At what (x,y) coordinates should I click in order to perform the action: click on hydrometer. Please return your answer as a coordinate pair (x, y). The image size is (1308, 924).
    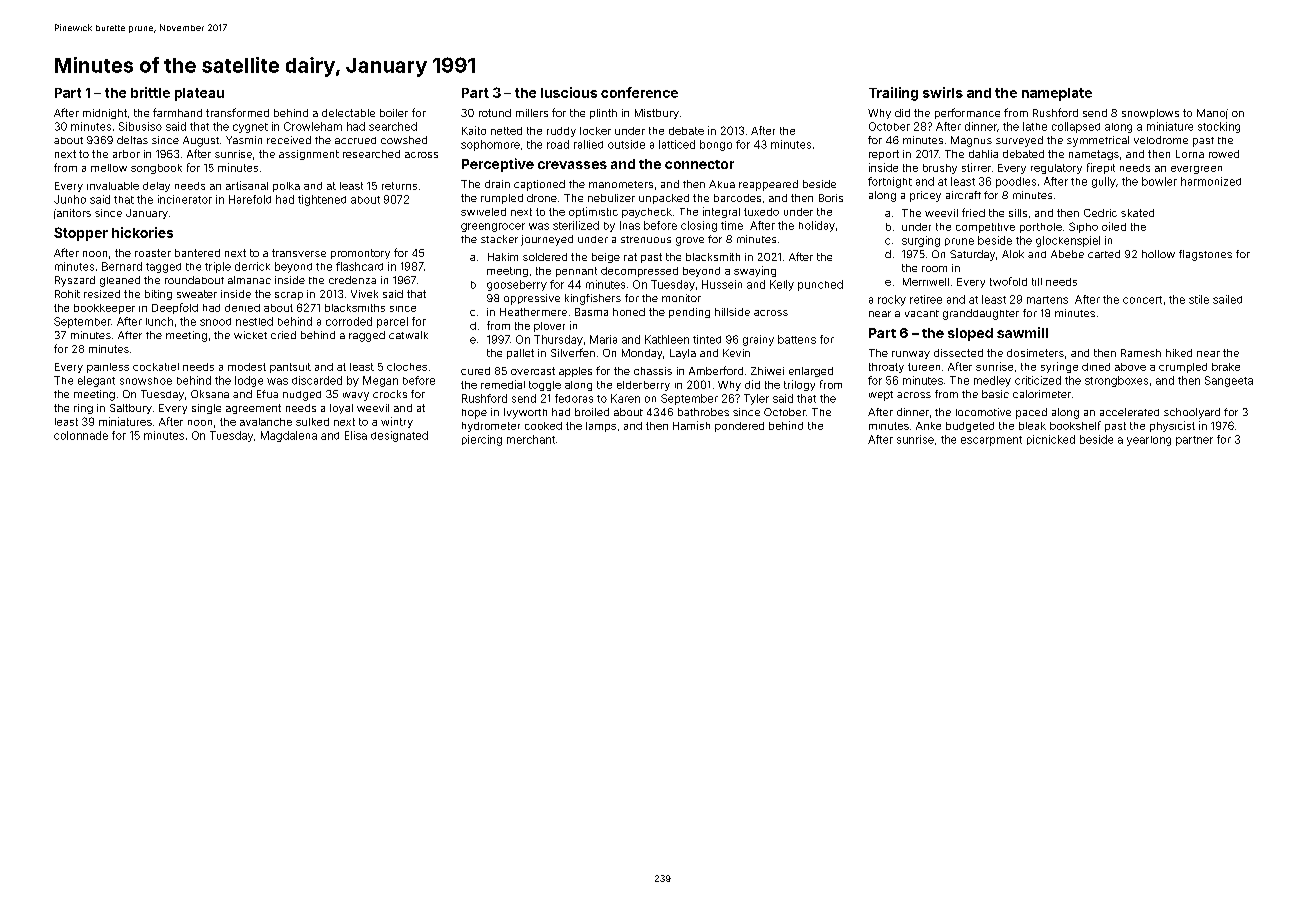
    Looking at the image, I should click on (491, 427).
